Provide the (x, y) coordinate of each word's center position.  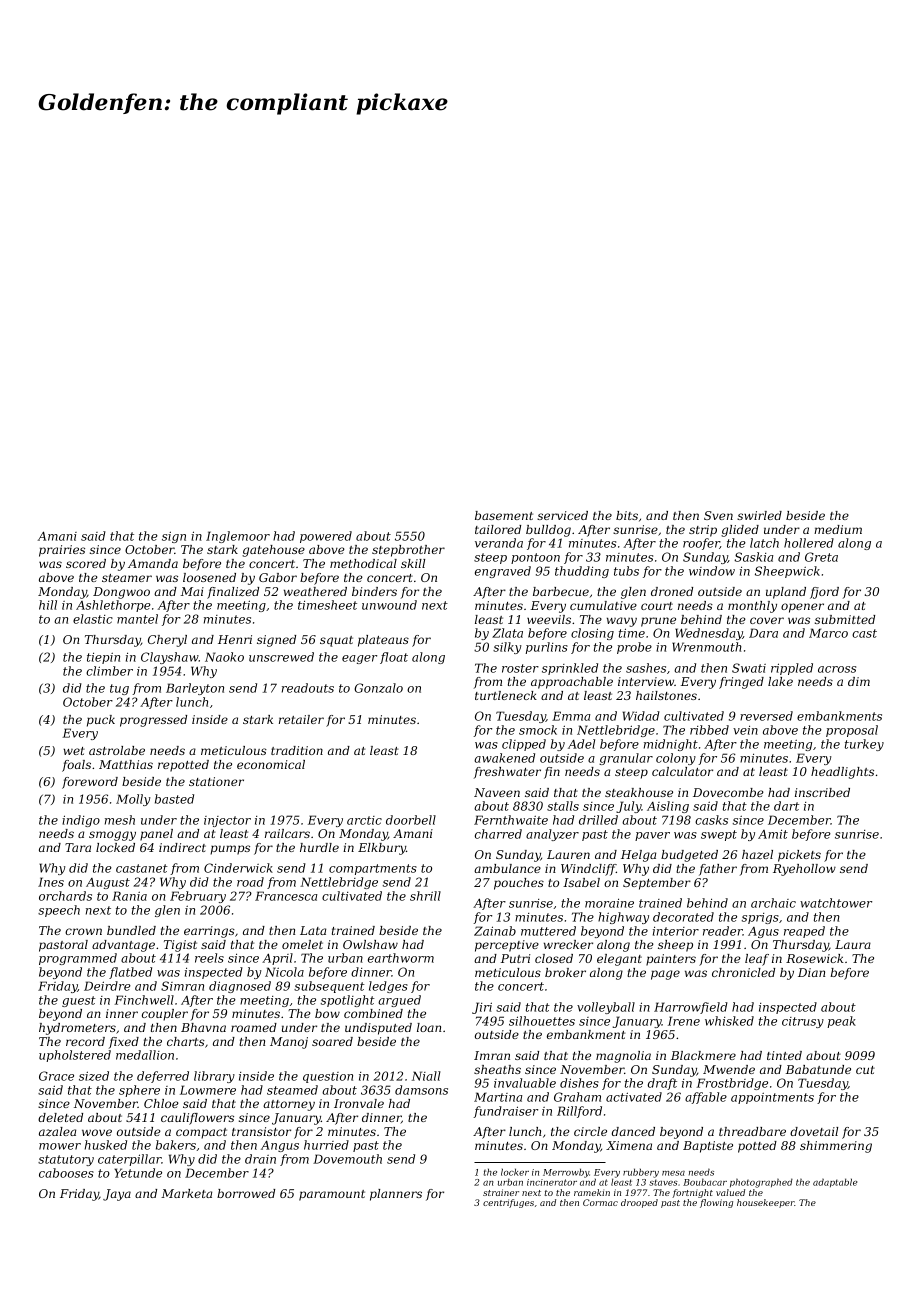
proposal (852, 731)
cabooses (66, 1173)
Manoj (289, 1043)
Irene (684, 1021)
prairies (62, 551)
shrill (425, 896)
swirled (759, 515)
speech (59, 911)
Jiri (482, 1008)
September (657, 884)
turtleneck (506, 695)
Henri (235, 639)
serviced (562, 515)
